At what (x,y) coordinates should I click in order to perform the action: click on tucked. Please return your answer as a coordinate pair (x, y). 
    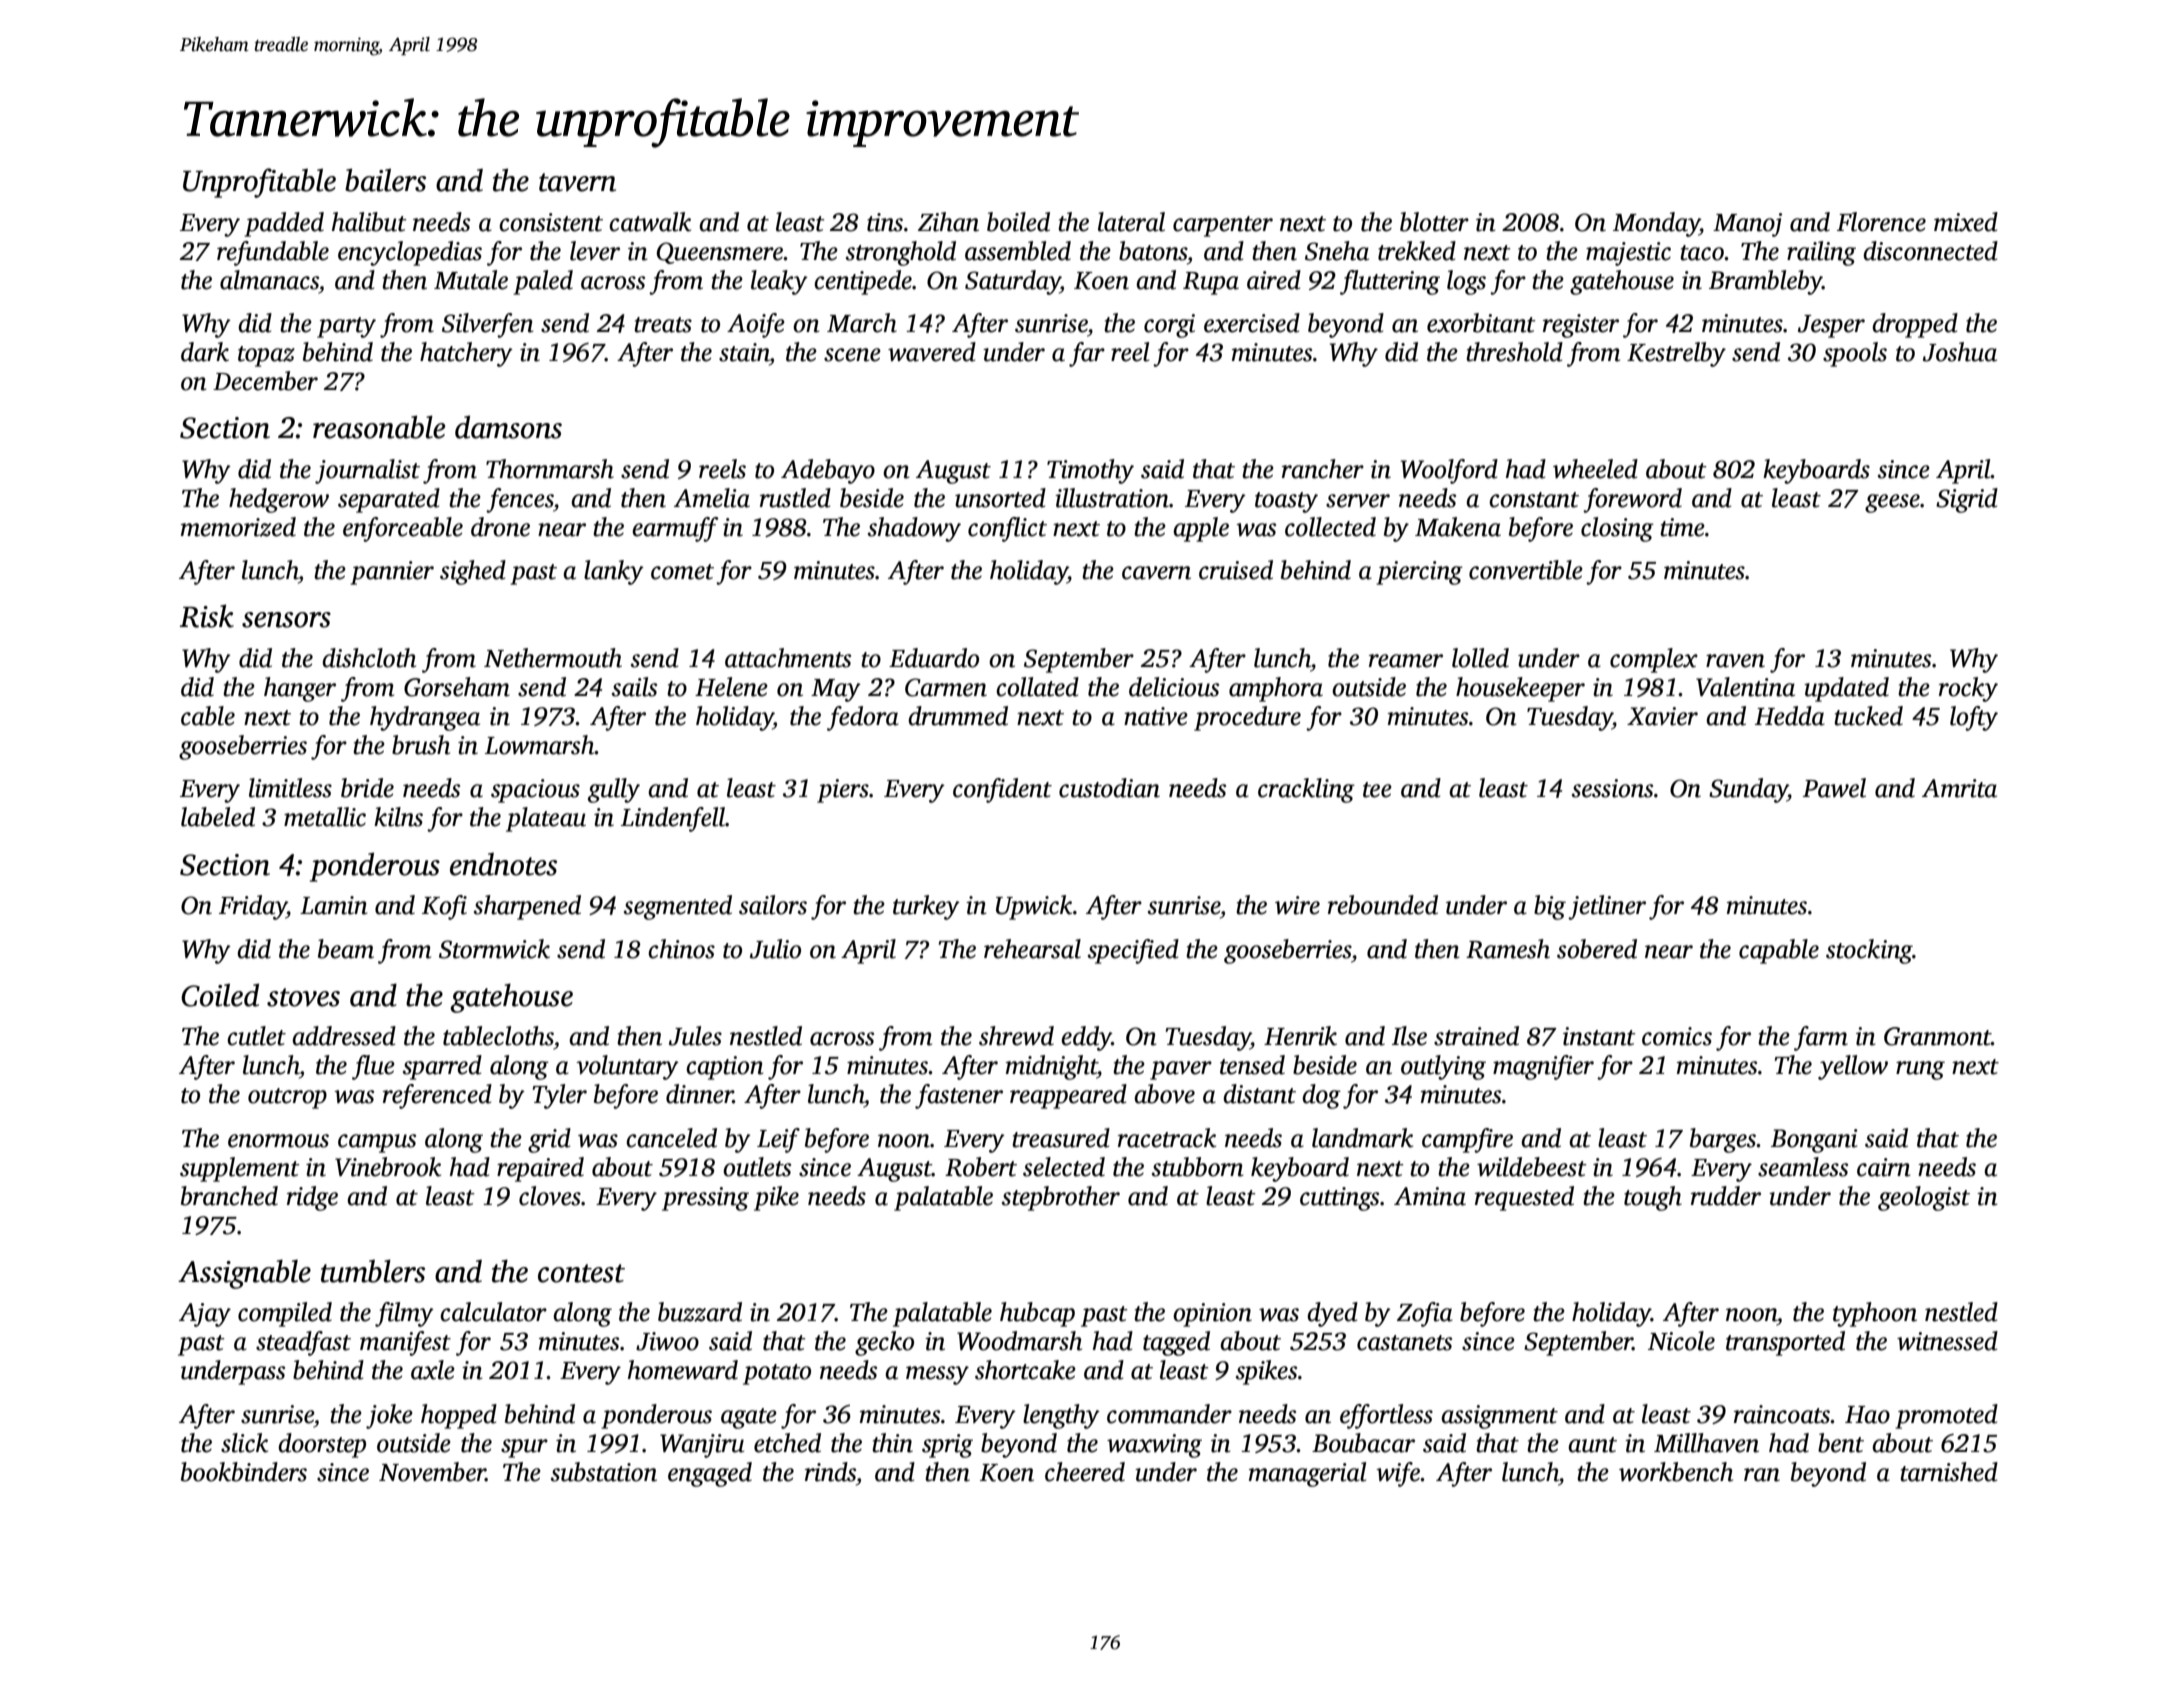
    Looking at the image, I should click on (1868, 716).
